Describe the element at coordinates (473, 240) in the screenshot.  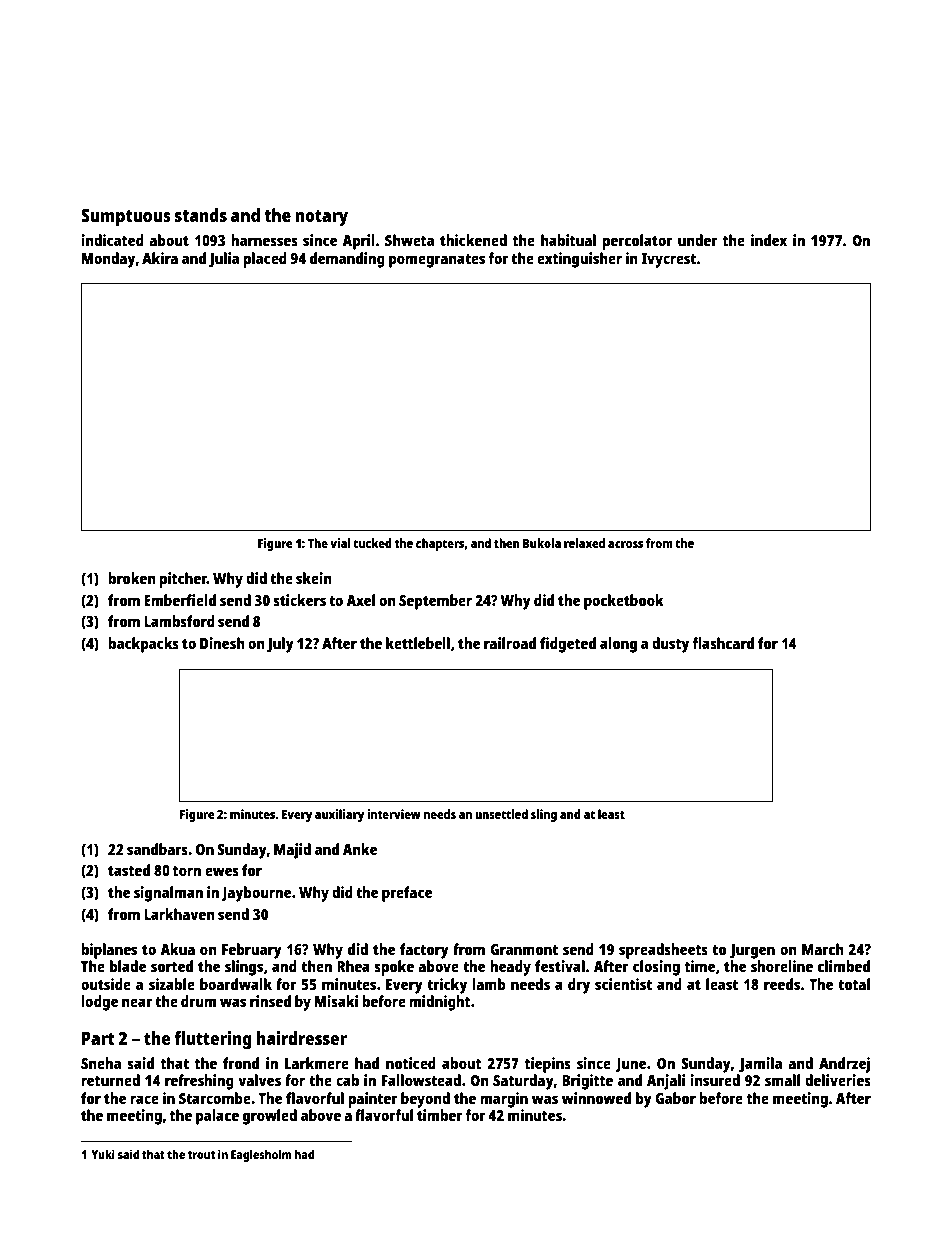
I see `thickened` at that location.
